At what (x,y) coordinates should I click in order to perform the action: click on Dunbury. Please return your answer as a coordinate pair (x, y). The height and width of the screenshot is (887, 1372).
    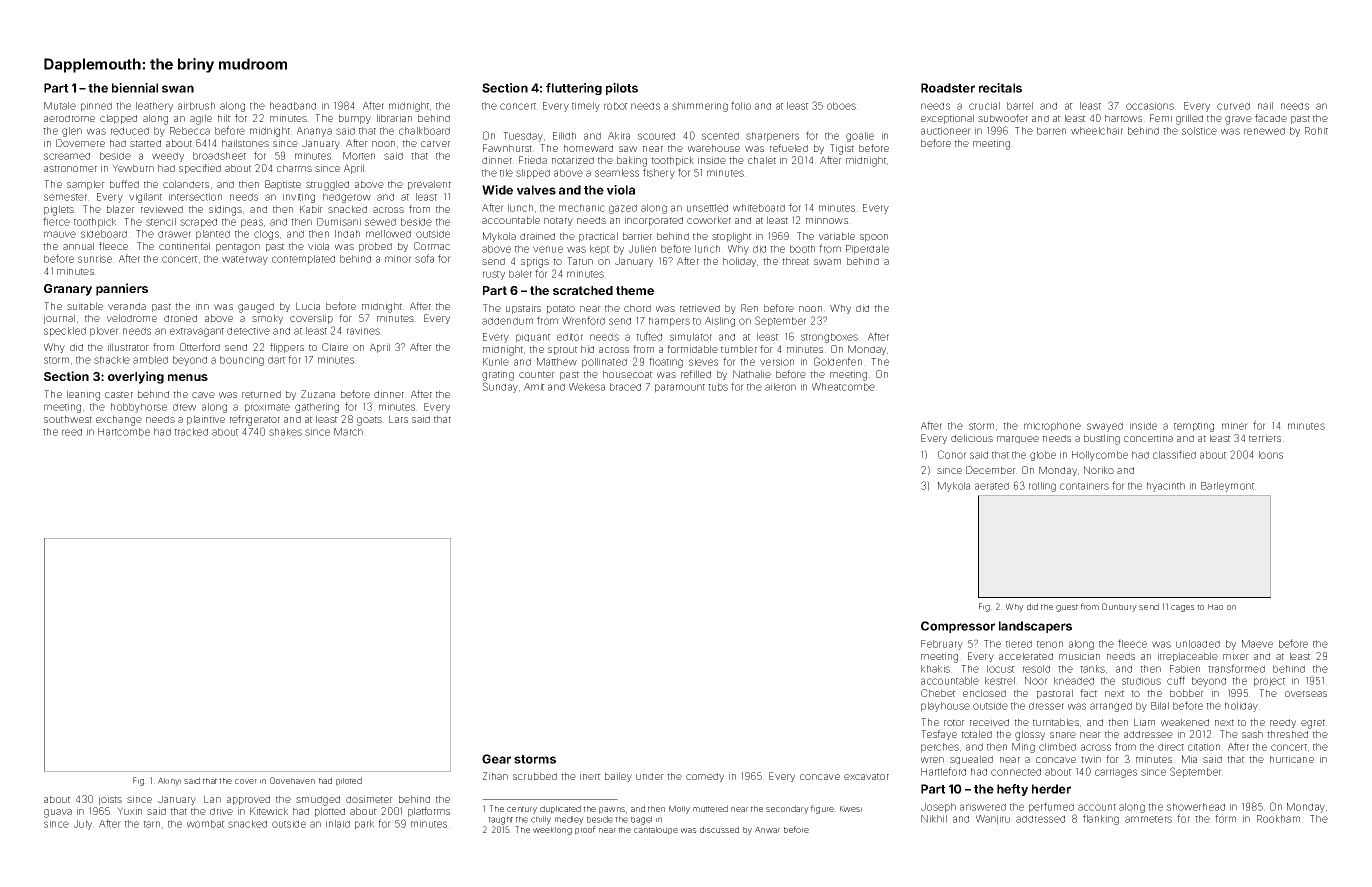
    Looking at the image, I should click on (1119, 607).
